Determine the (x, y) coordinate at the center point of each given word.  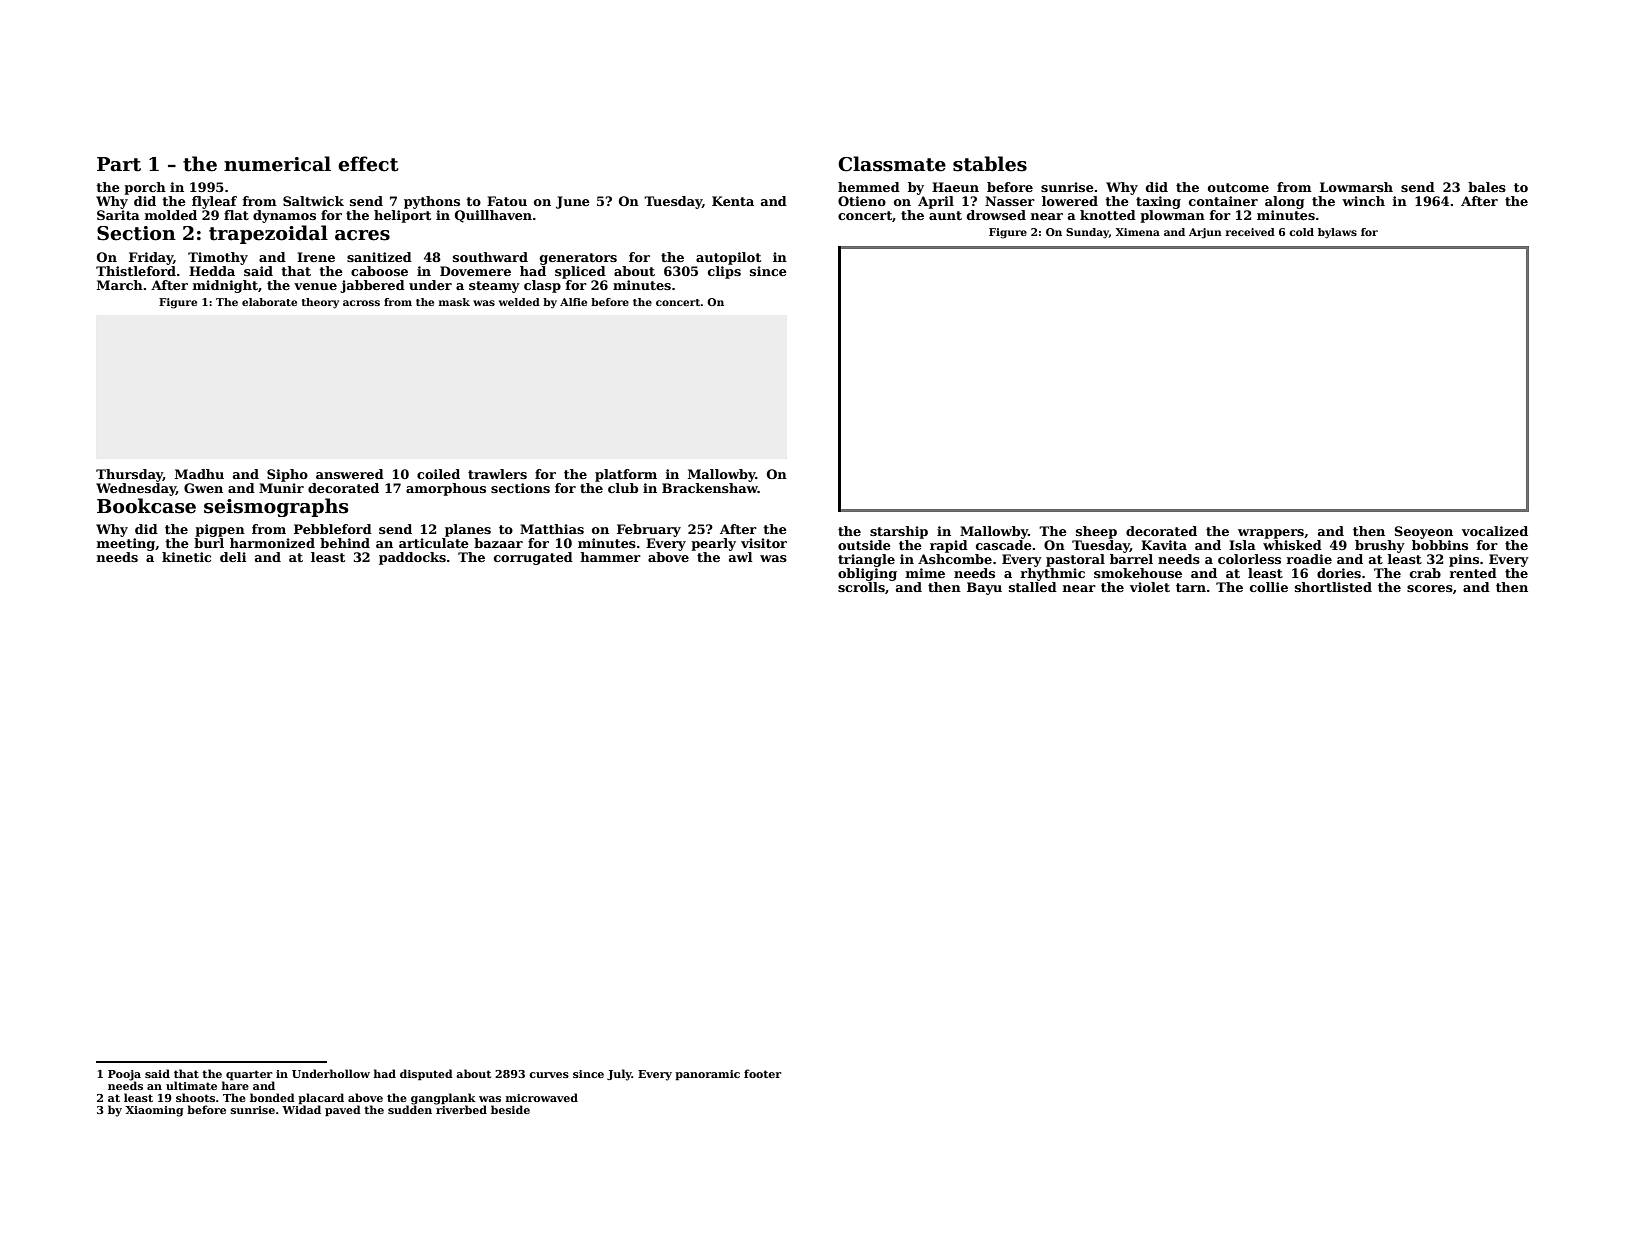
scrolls (861, 587)
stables (990, 164)
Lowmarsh (1356, 187)
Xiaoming (155, 1111)
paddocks (412, 558)
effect (368, 164)
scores (1430, 588)
